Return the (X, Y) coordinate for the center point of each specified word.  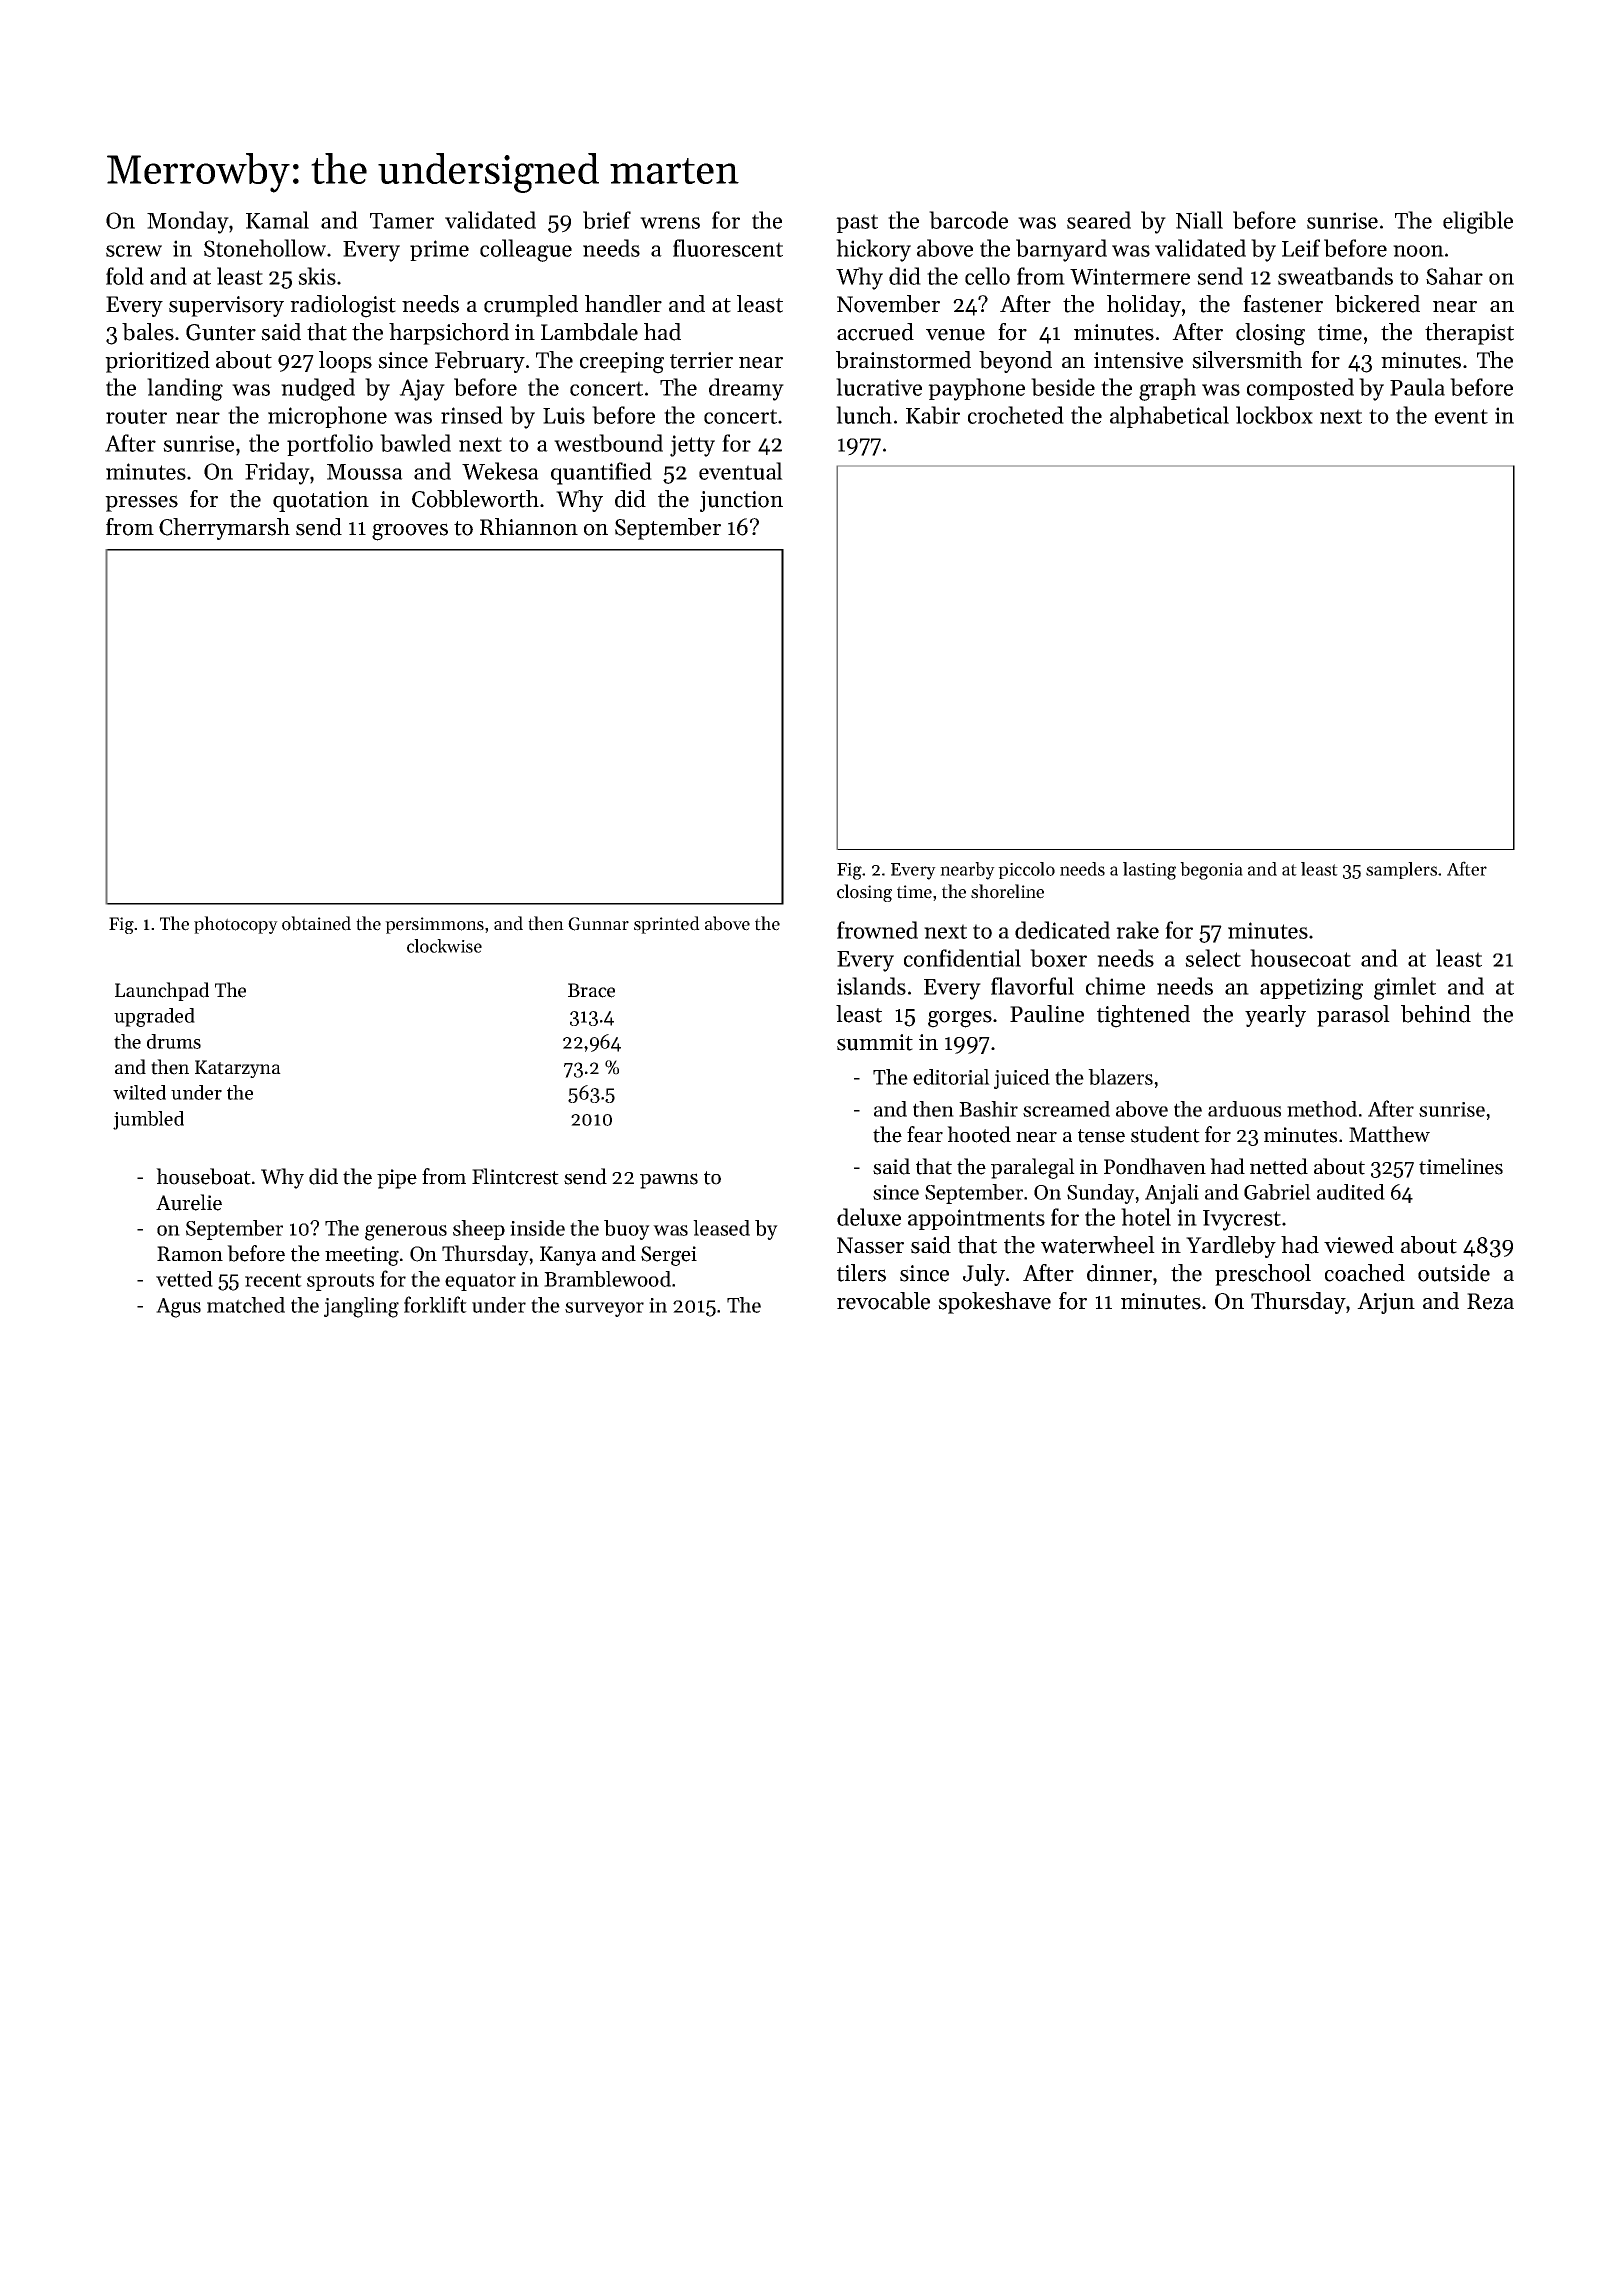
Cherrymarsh (224, 529)
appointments (976, 1219)
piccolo (1026, 870)
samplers (1401, 870)
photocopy (236, 925)
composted (1300, 389)
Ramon (190, 1254)
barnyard (1061, 250)
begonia (1211, 871)
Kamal (277, 220)
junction (741, 501)
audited (1351, 1192)
